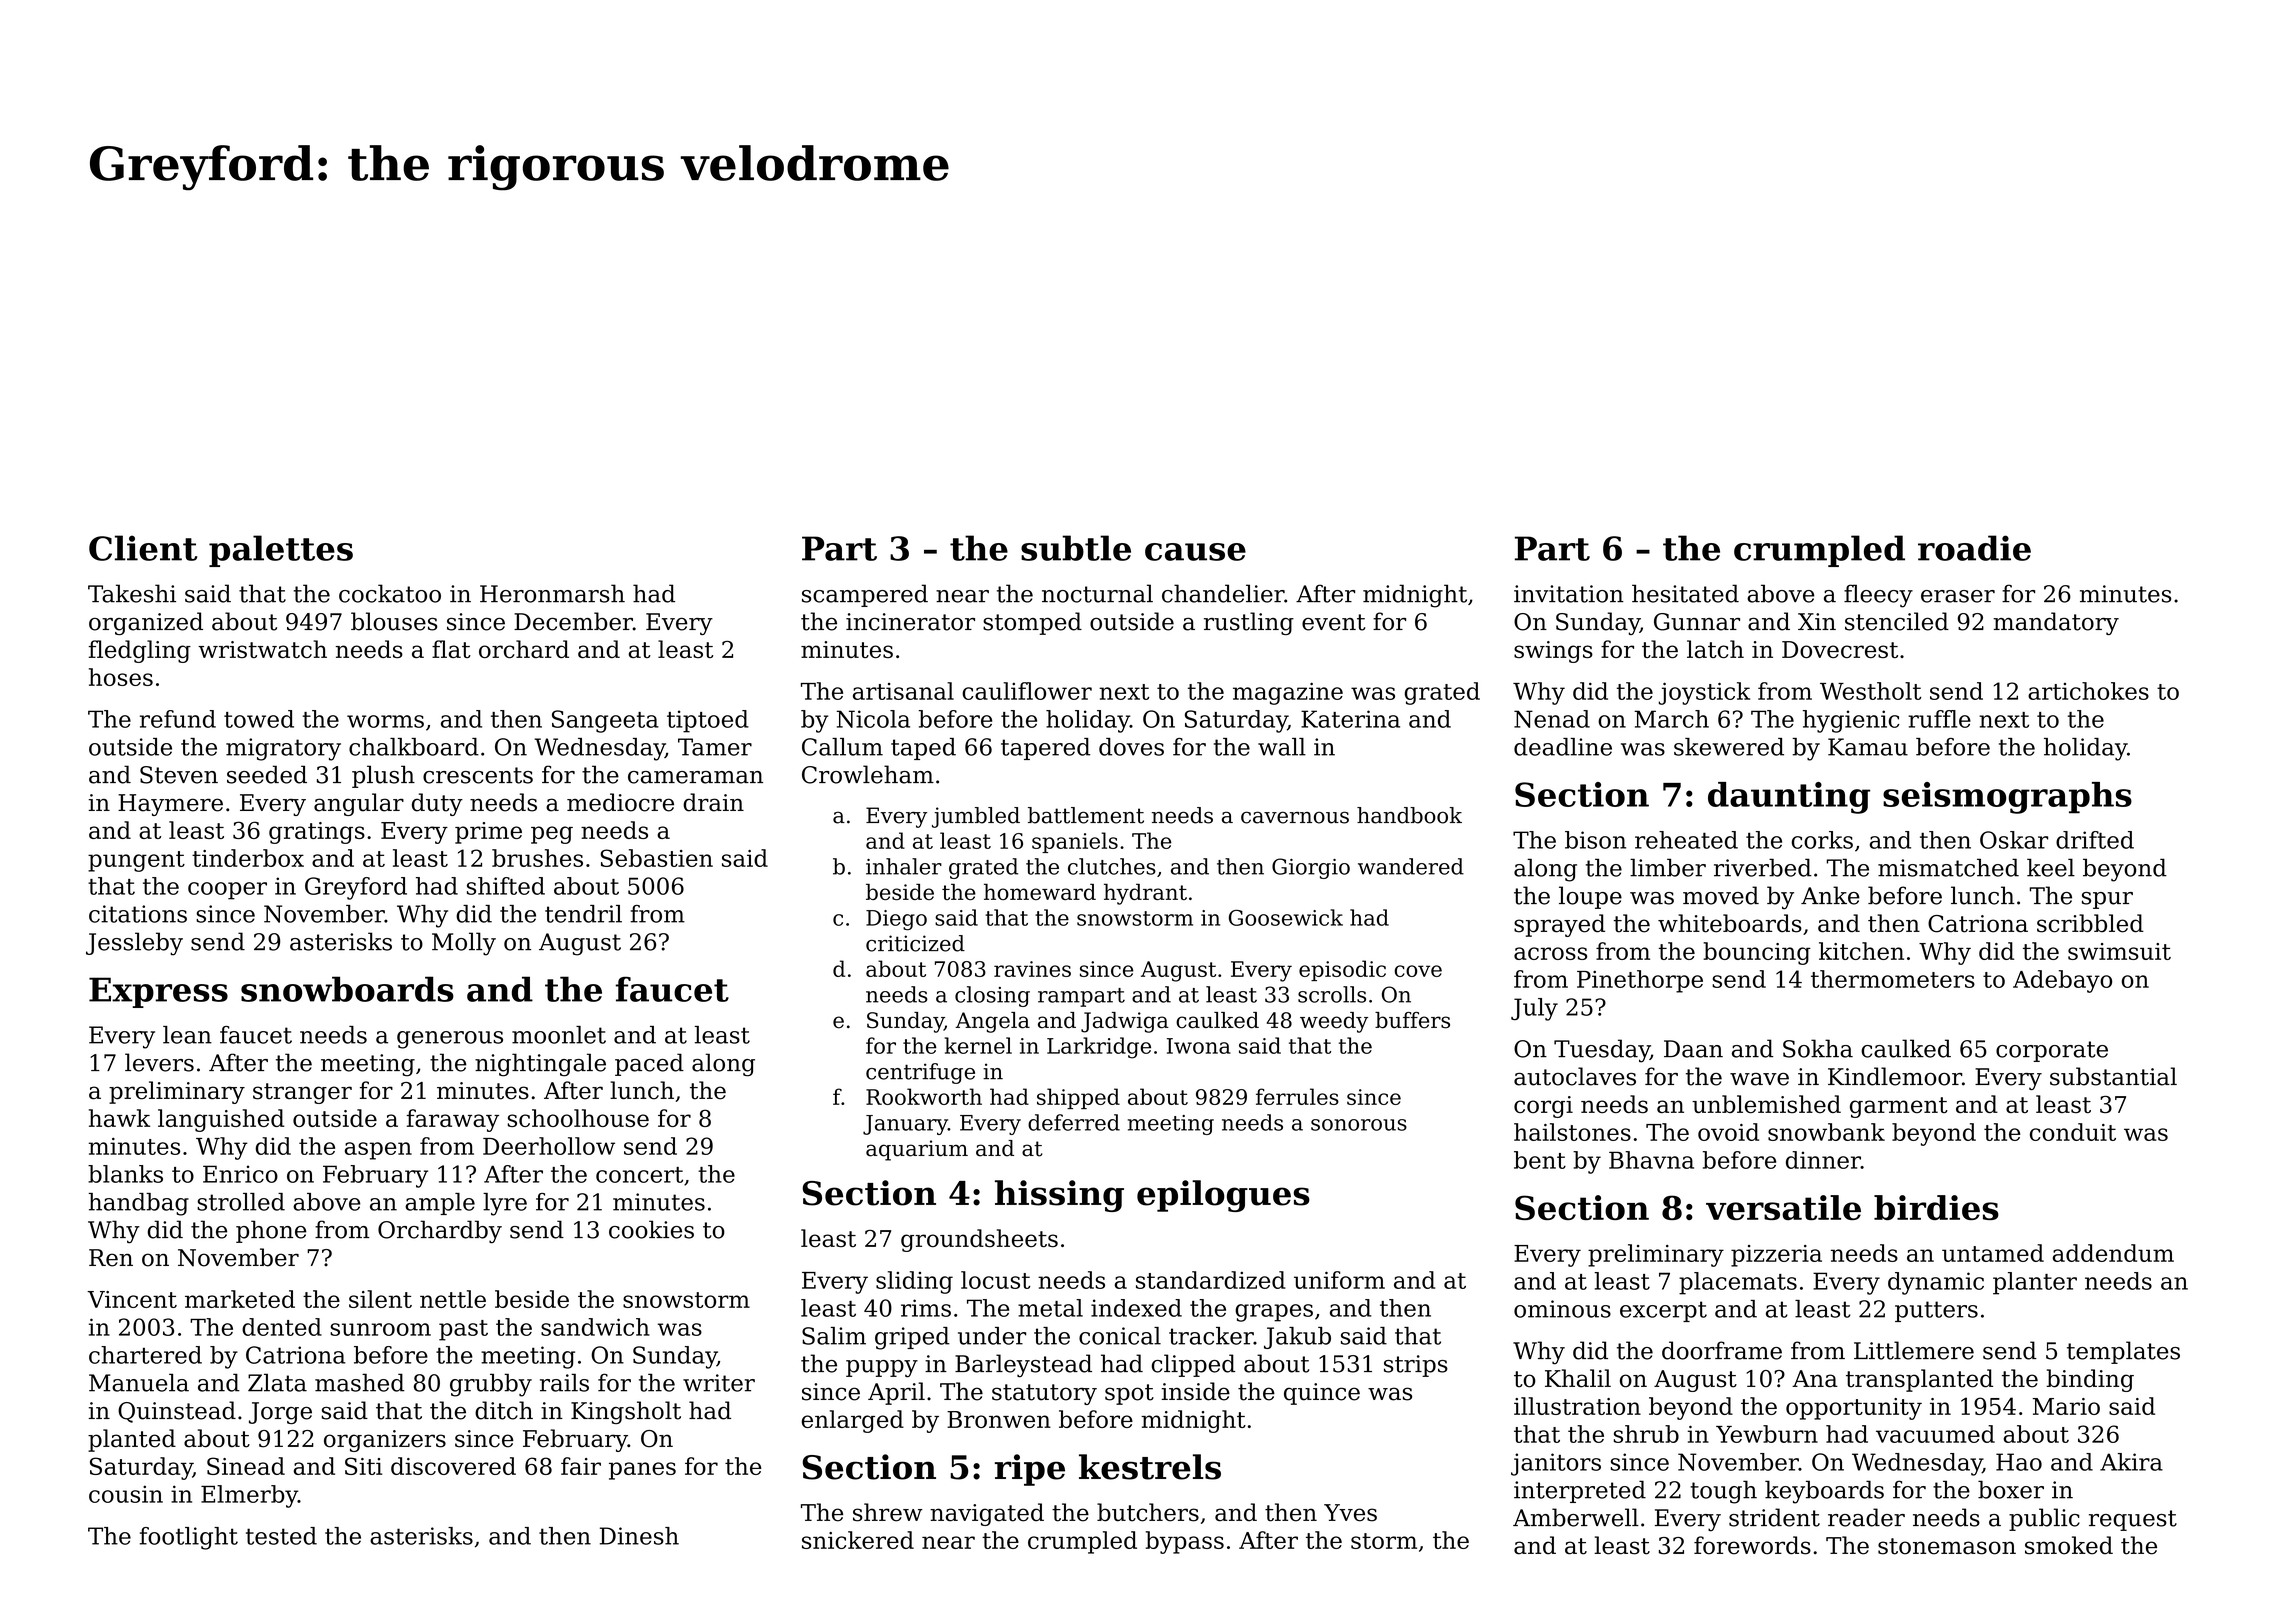 This document has height=1614, width=2282. What do you see at coordinates (143, 548) in the document?
I see `Client` at bounding box center [143, 548].
